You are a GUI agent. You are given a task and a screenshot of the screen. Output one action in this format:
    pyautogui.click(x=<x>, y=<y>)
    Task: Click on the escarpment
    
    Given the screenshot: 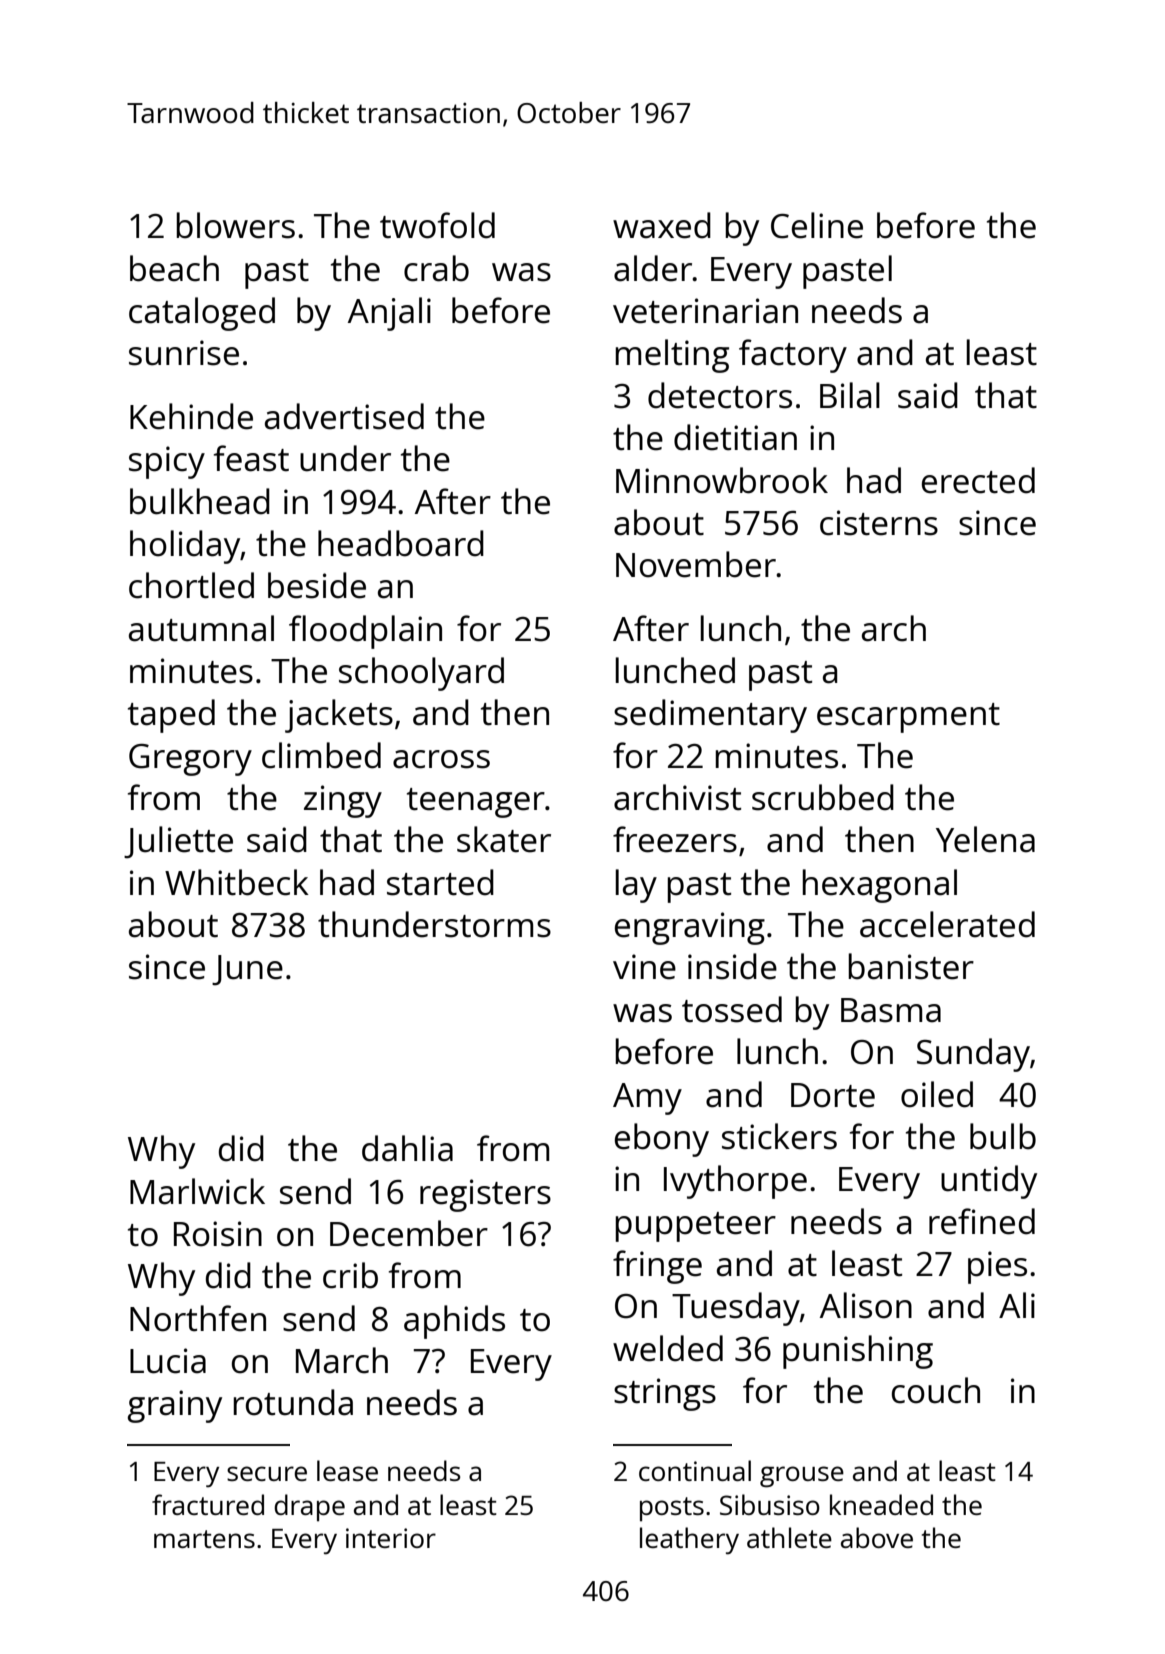 What is the action you would take?
    pyautogui.click(x=908, y=718)
